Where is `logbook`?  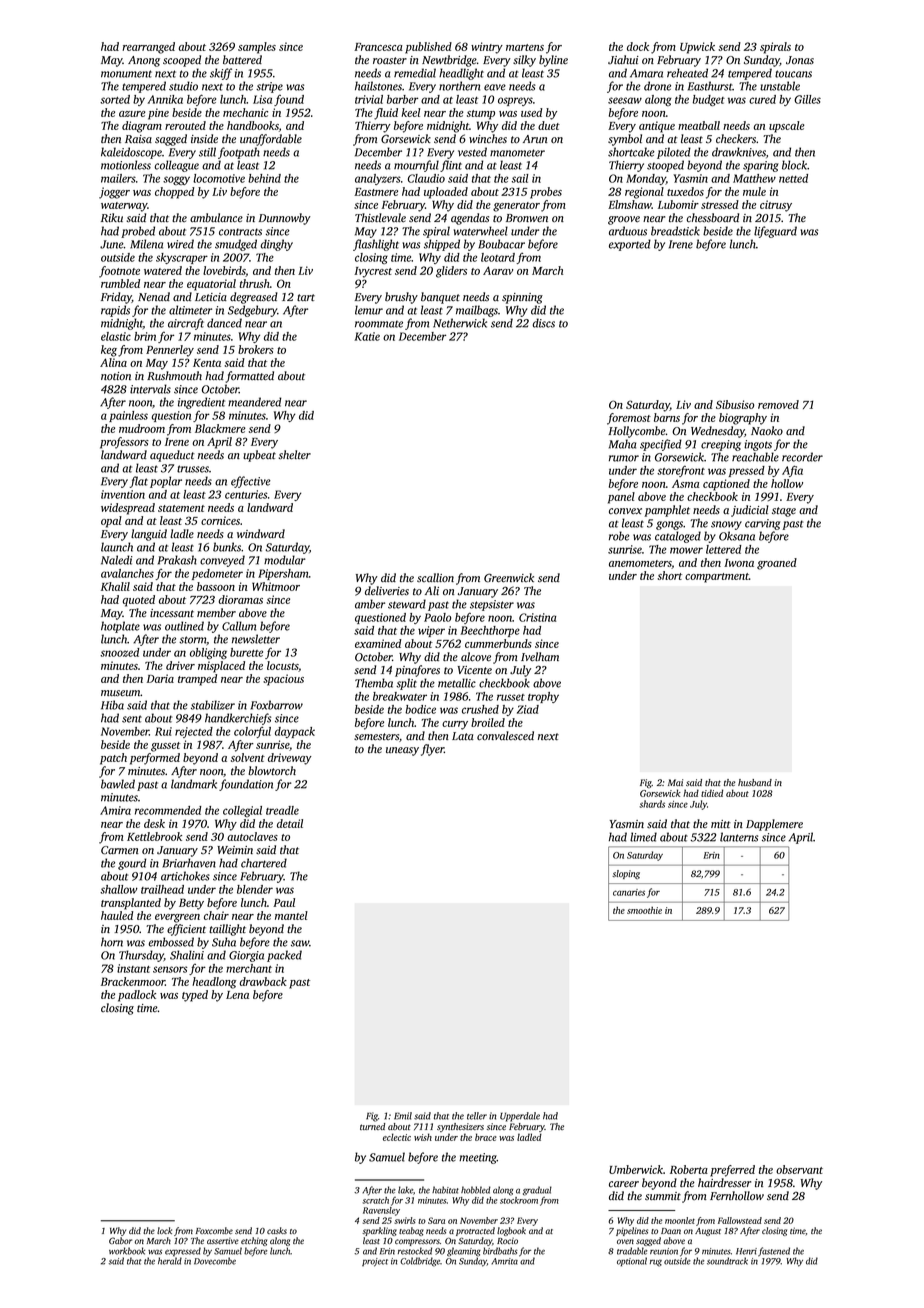
logbook is located at coordinates (511, 1231).
